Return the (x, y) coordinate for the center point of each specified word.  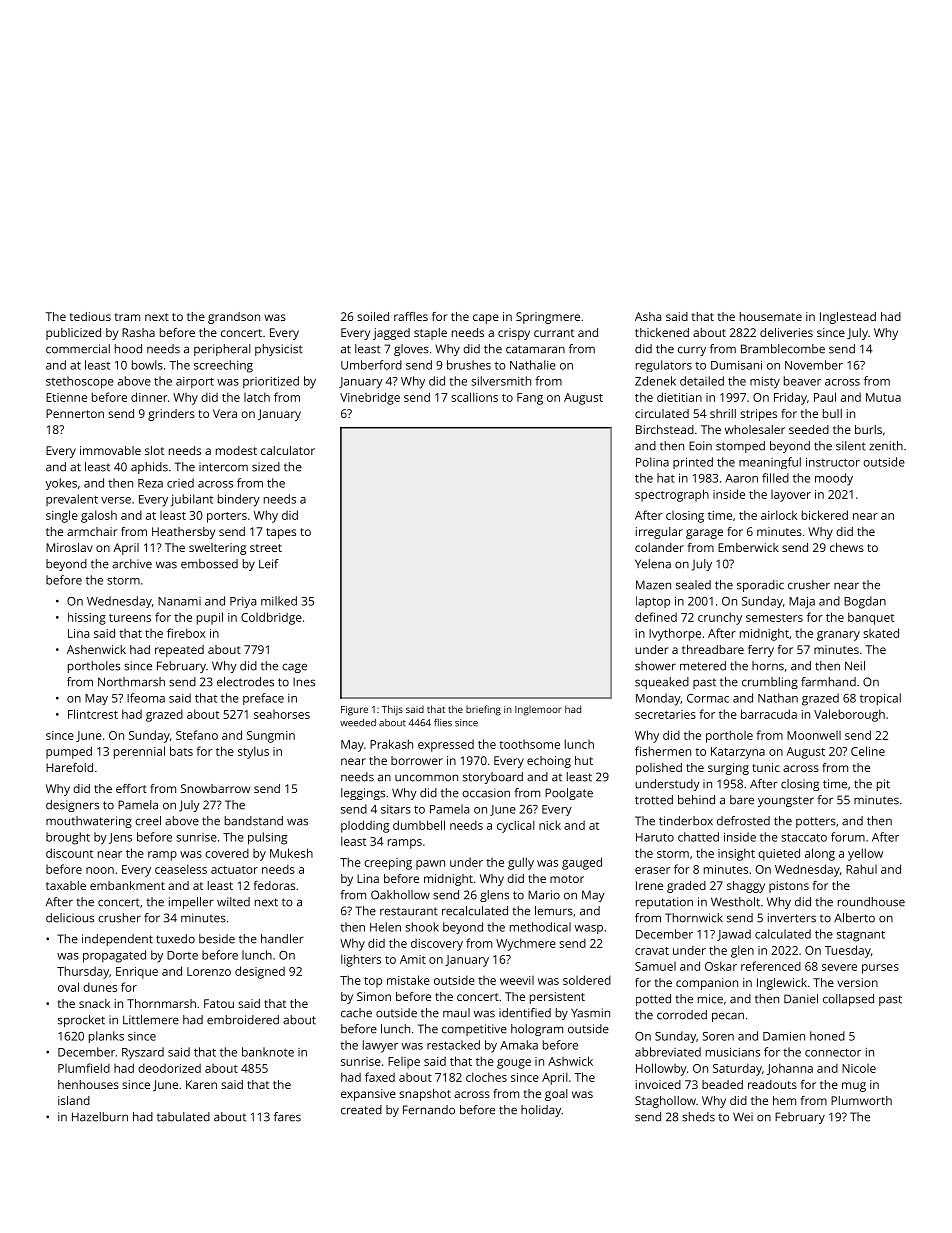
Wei (743, 1117)
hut (584, 760)
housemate (771, 316)
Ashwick (570, 1061)
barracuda (769, 714)
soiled (373, 316)
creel (148, 821)
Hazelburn (100, 1117)
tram (127, 317)
